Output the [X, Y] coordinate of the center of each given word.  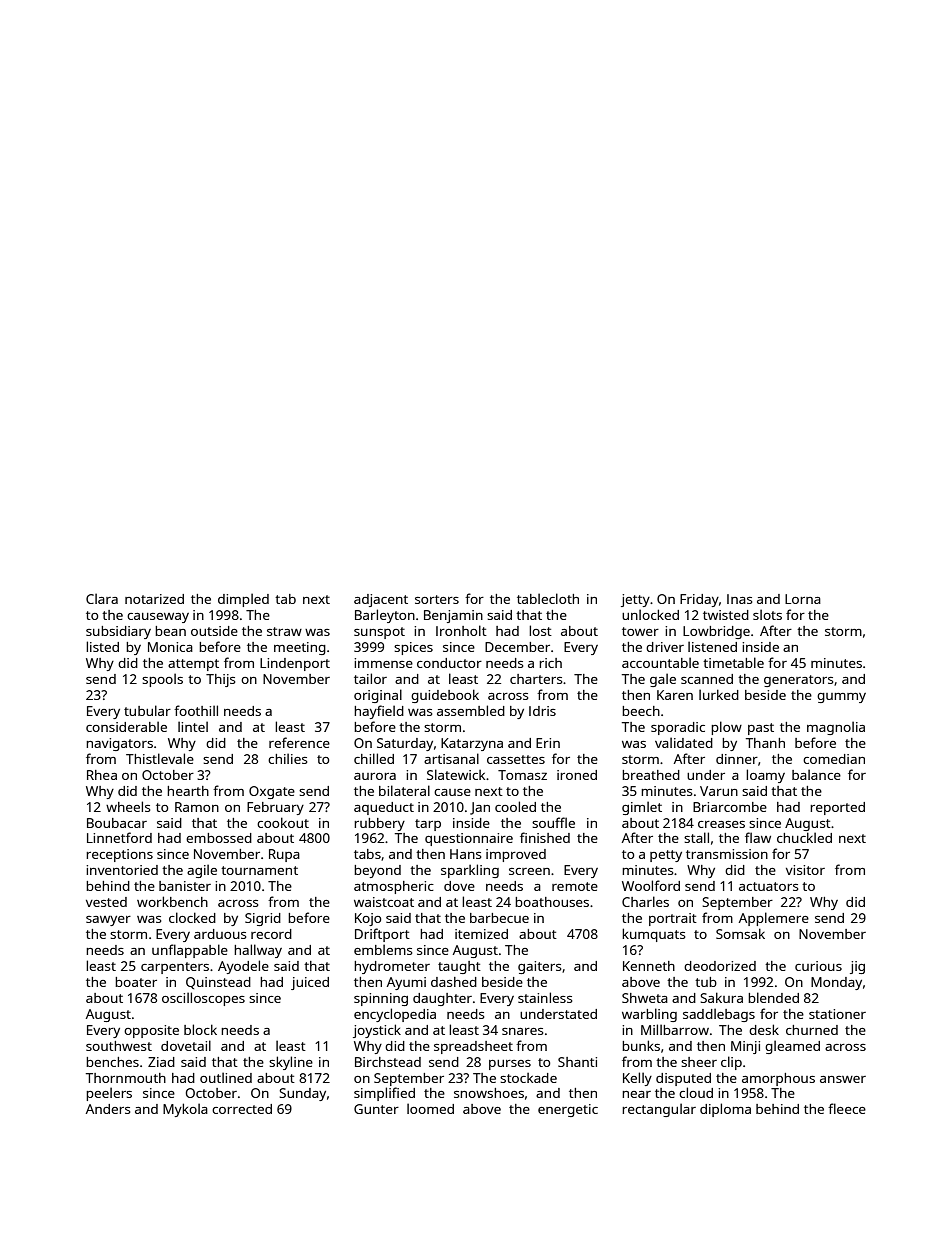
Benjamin [453, 616]
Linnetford [119, 837]
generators [798, 681]
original [378, 696]
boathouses [552, 902]
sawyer [108, 921]
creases [721, 824]
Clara [102, 598]
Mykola [185, 1110]
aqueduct [384, 808]
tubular [147, 710]
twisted [726, 615]
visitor [805, 870]
